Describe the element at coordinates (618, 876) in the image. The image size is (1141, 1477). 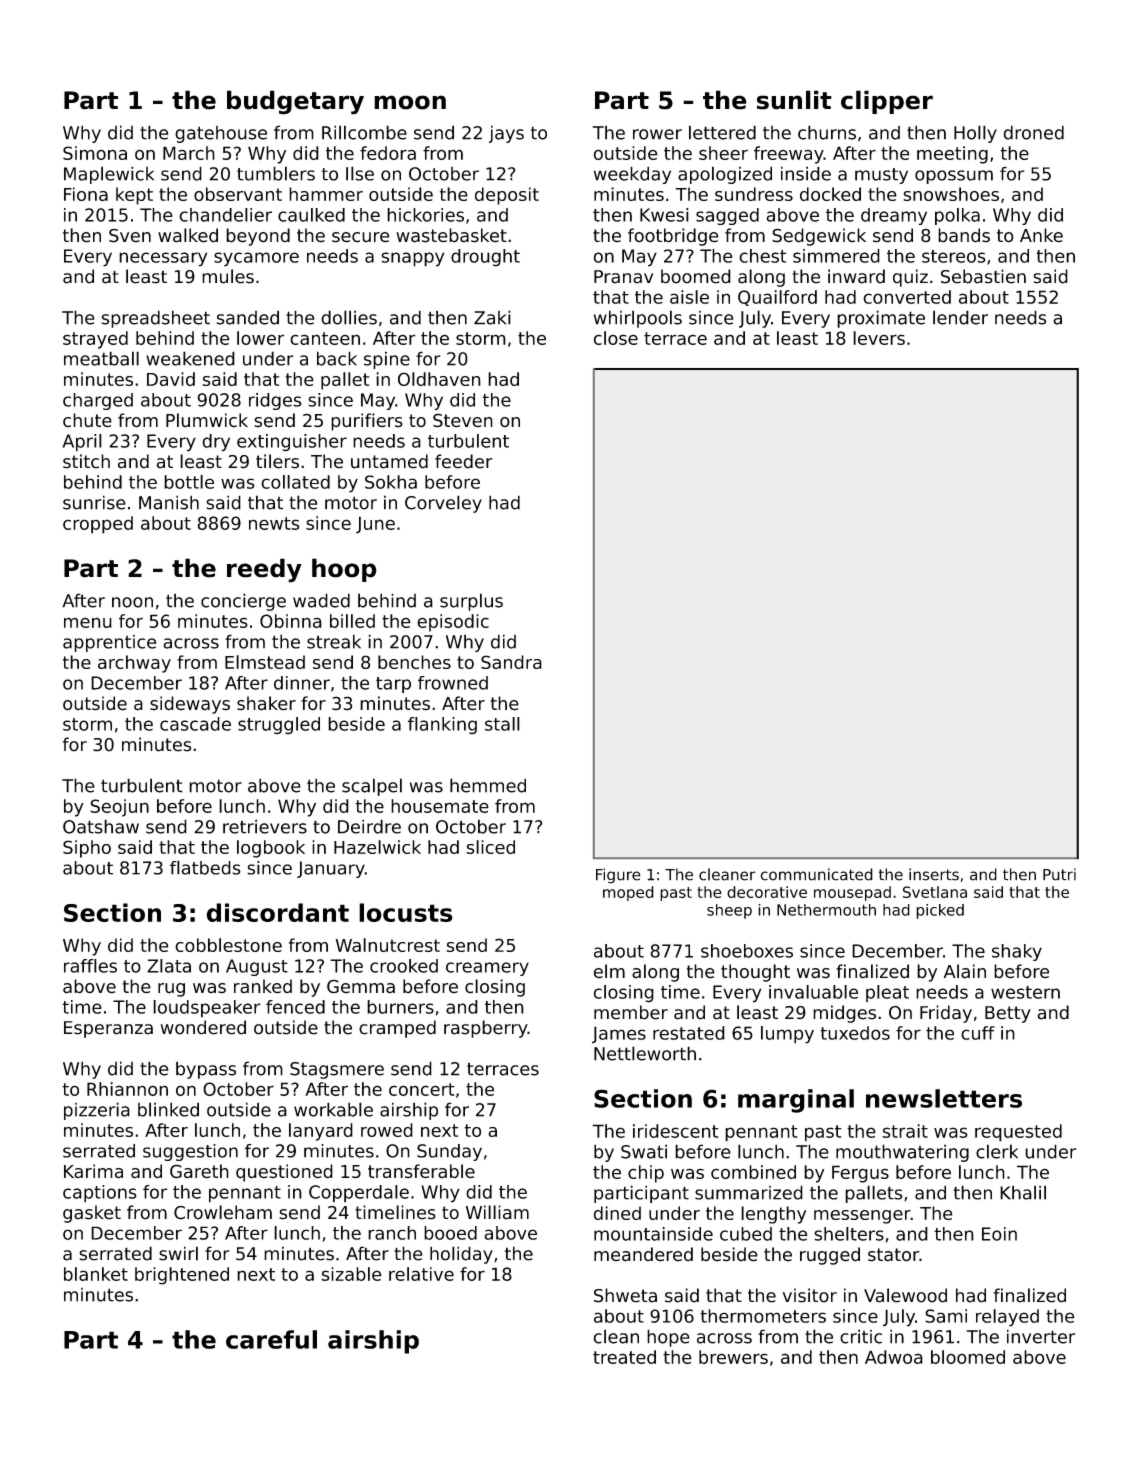
I see `Figure` at that location.
